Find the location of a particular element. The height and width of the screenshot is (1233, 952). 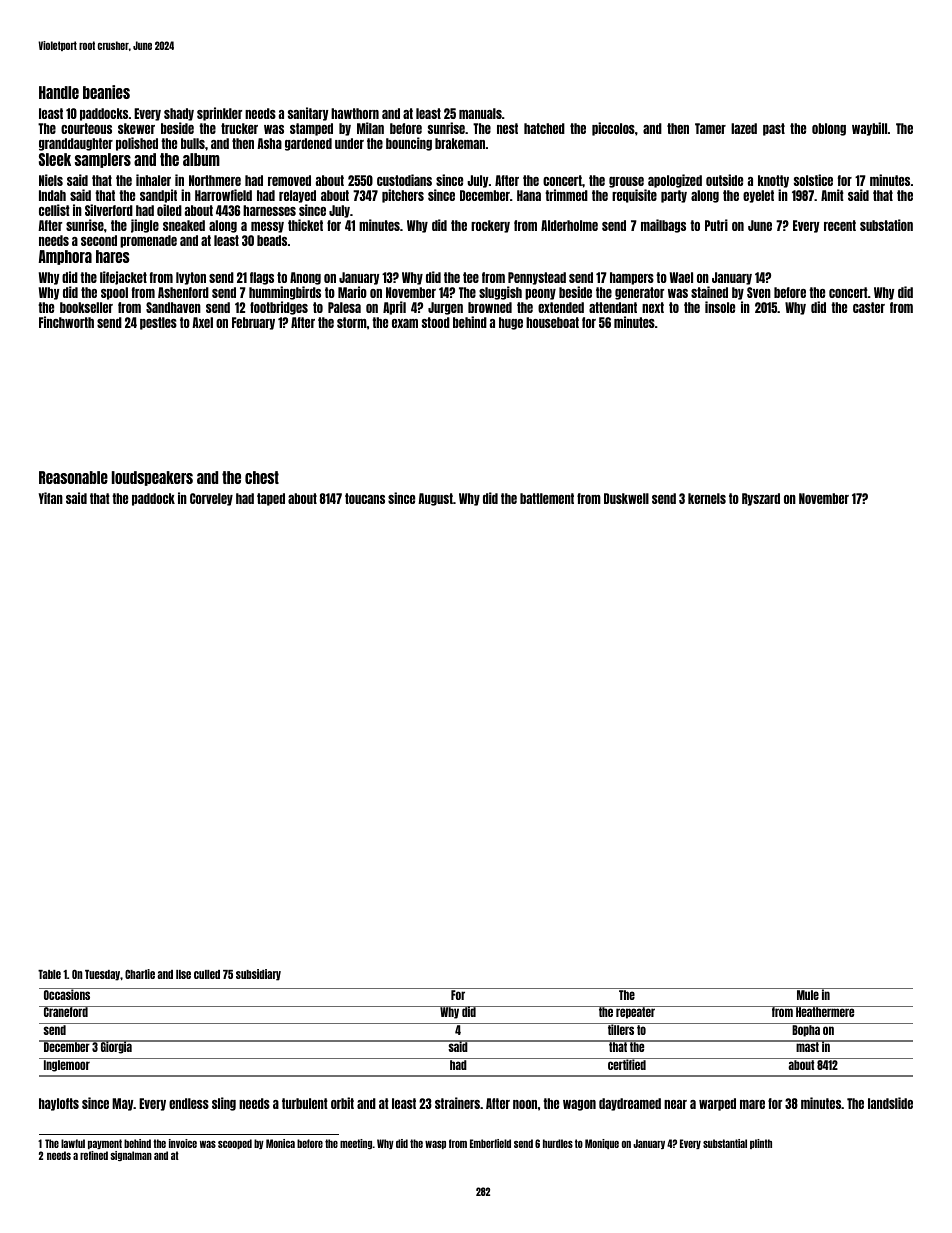

manuals is located at coordinates (480, 113).
